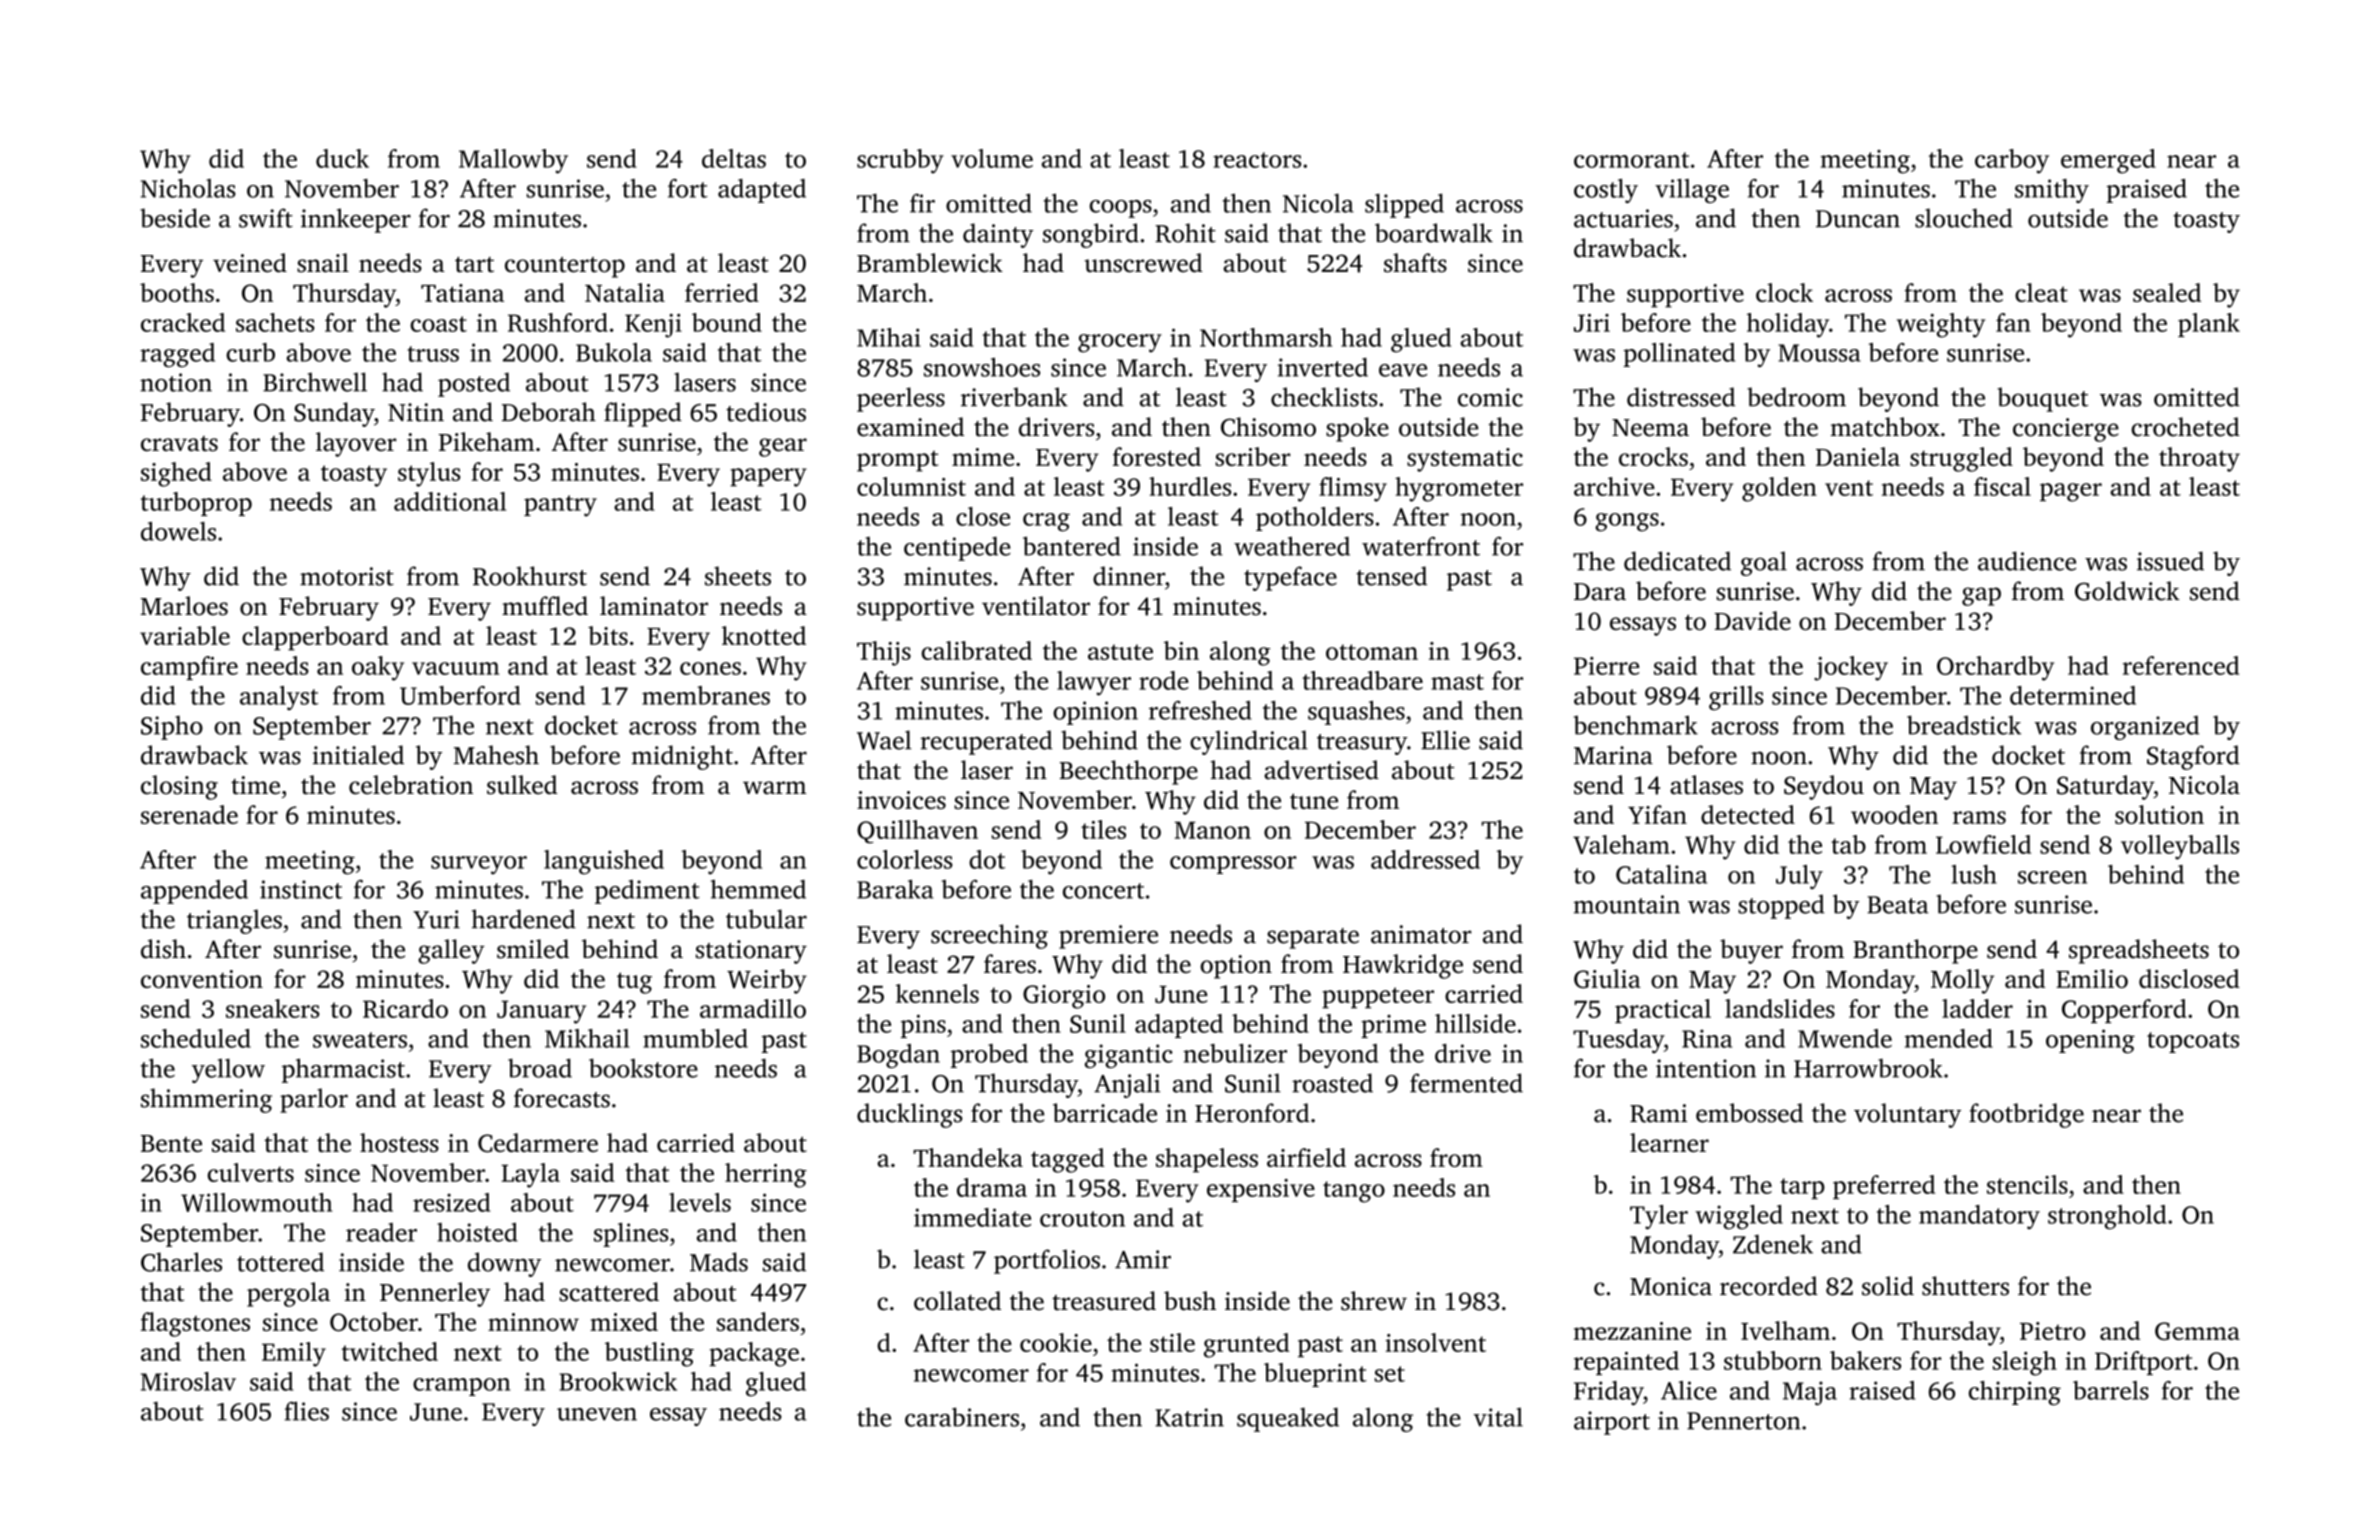 The height and width of the image is (1540, 2380). What do you see at coordinates (2073, 695) in the image?
I see `determined` at bounding box center [2073, 695].
